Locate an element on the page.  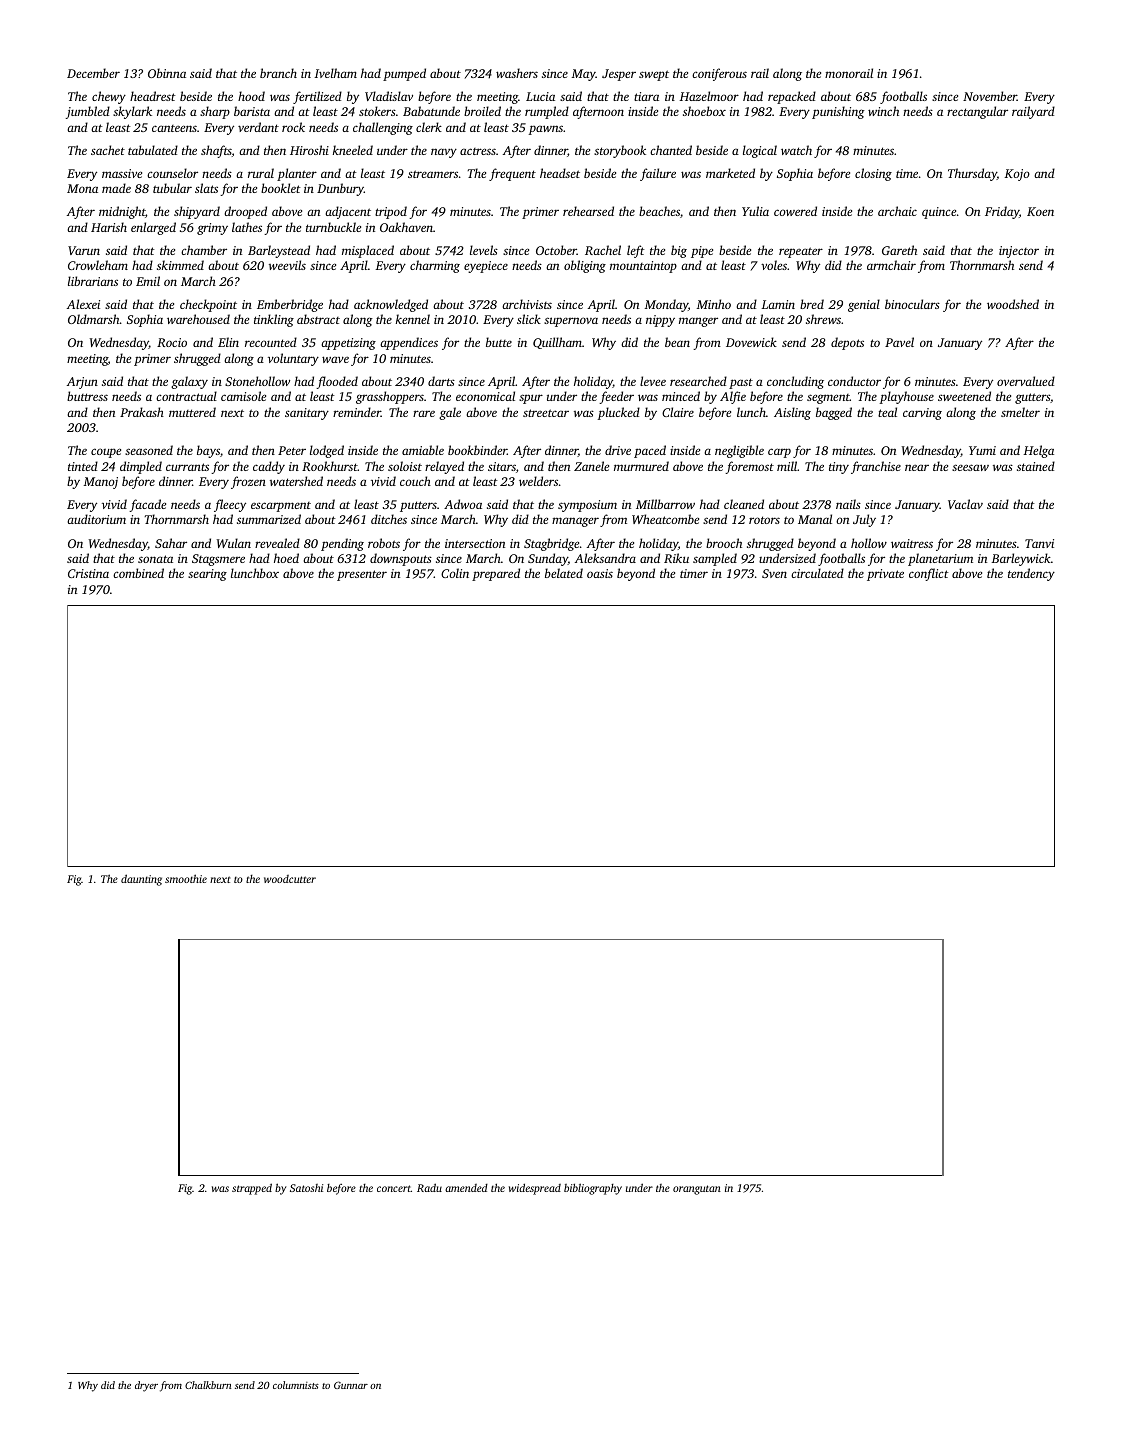
Vaclav is located at coordinates (965, 504).
